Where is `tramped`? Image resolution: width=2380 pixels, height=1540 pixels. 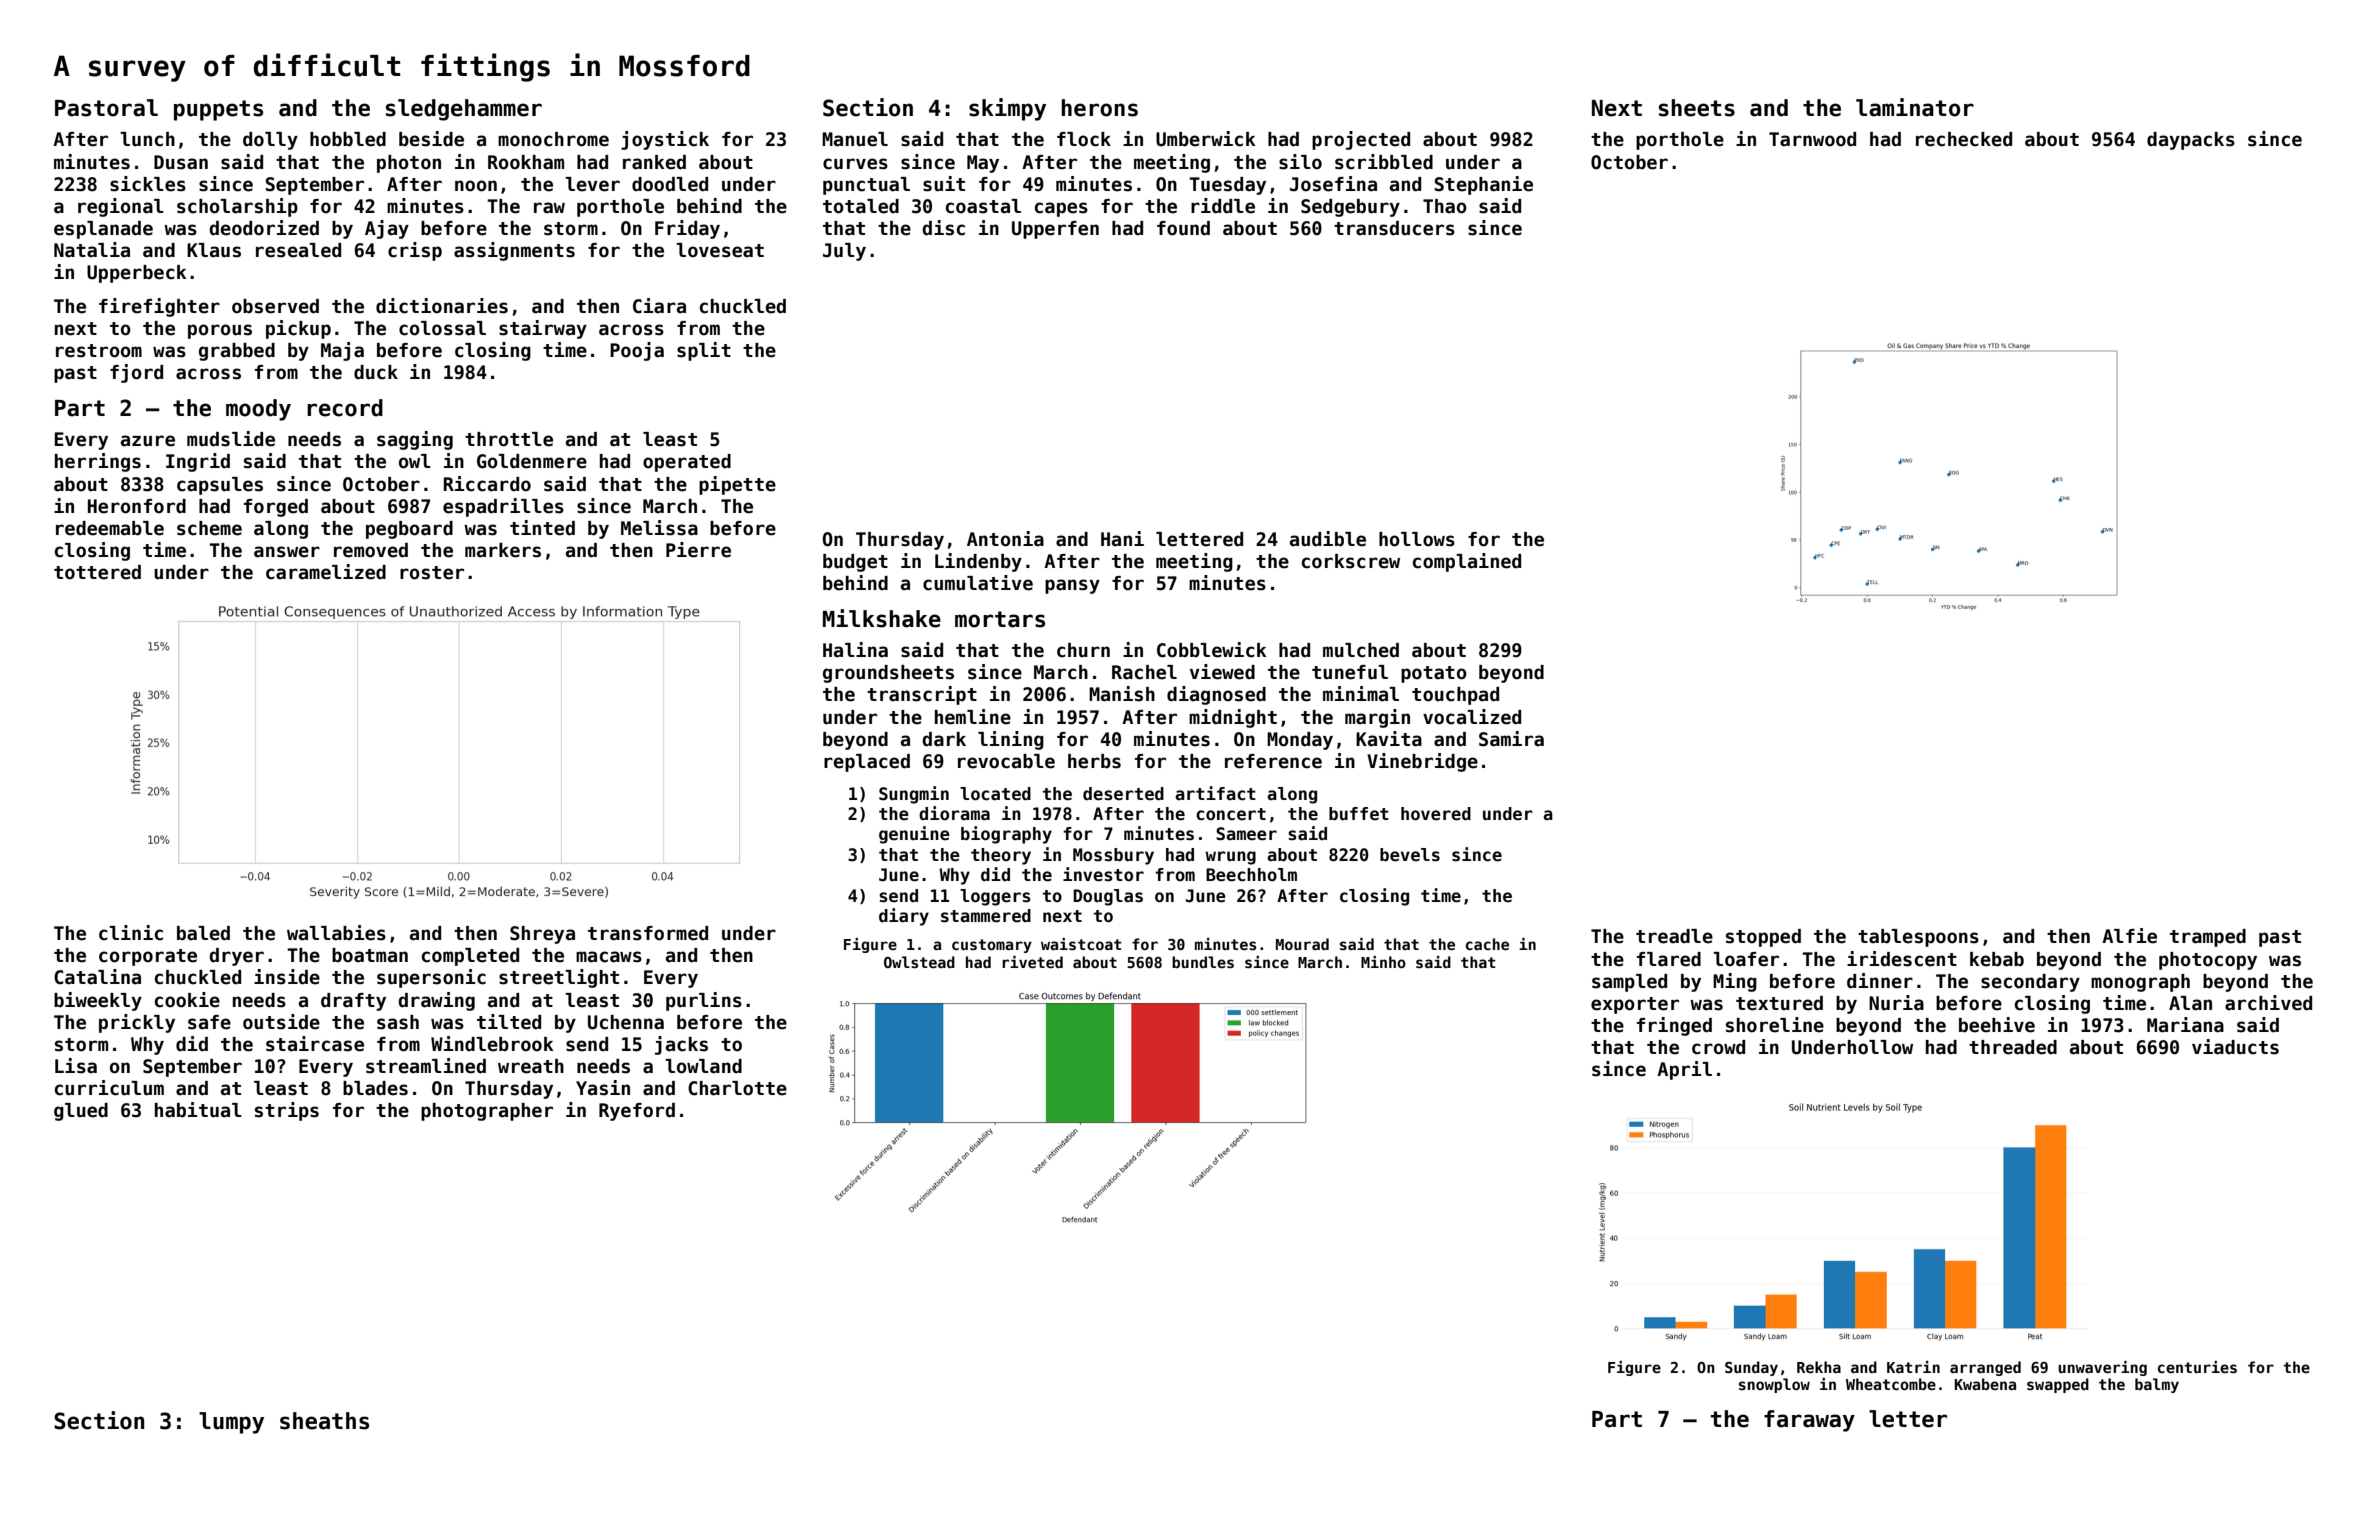
tramped is located at coordinates (2208, 938).
